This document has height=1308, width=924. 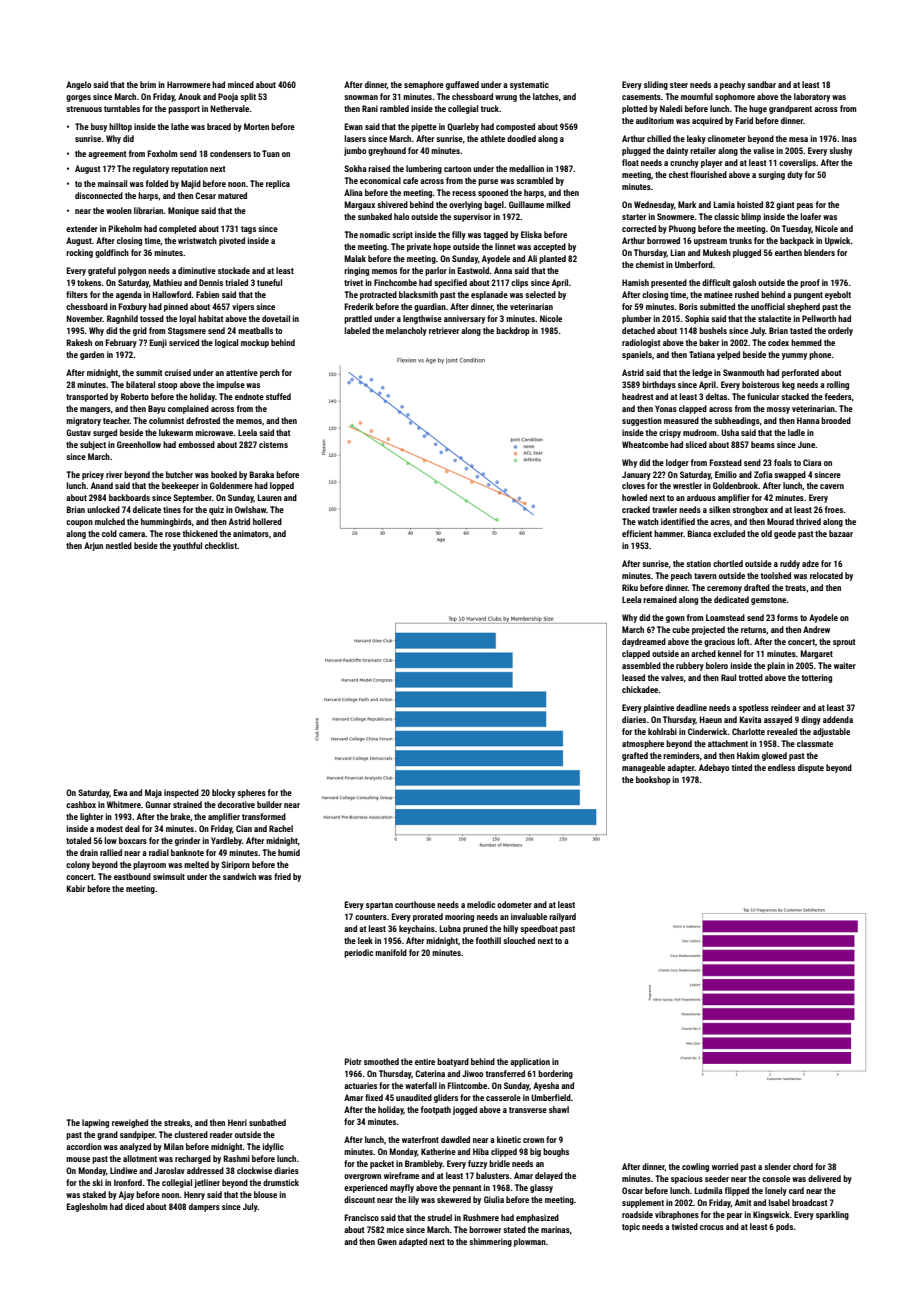 What do you see at coordinates (84, 1146) in the document?
I see `accordion` at bounding box center [84, 1146].
